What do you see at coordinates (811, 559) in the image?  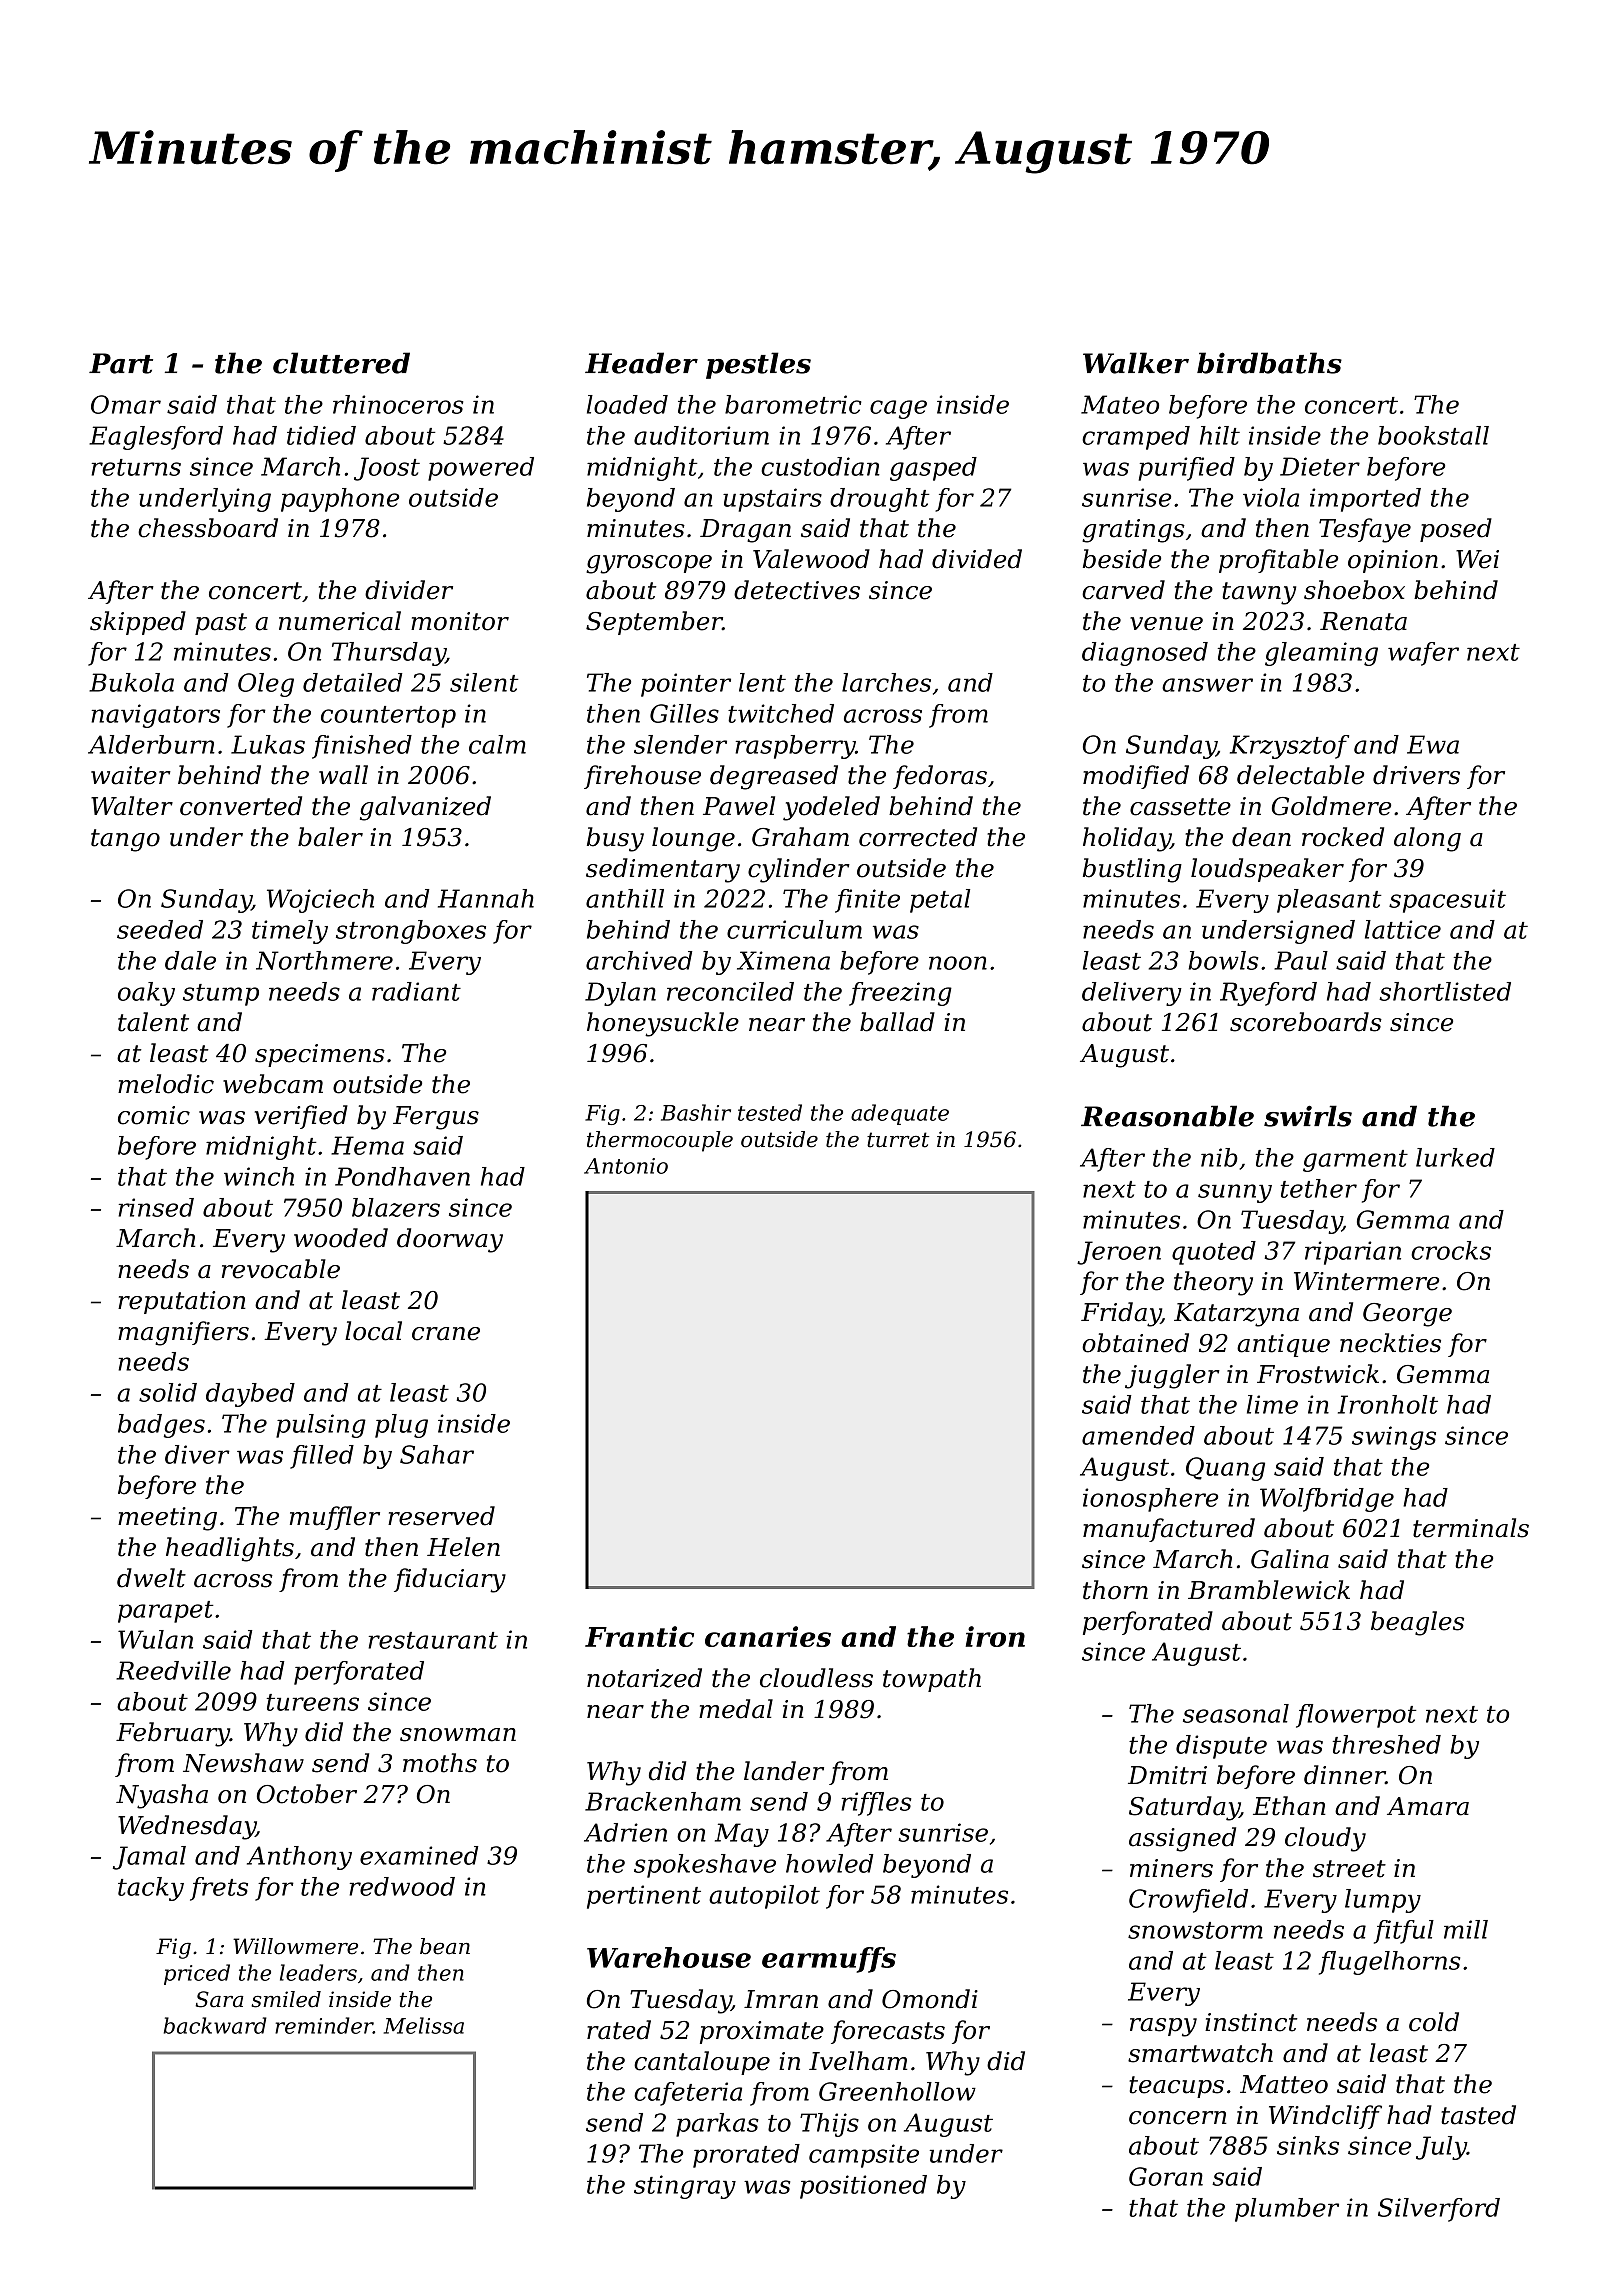 I see `Valewood` at bounding box center [811, 559].
